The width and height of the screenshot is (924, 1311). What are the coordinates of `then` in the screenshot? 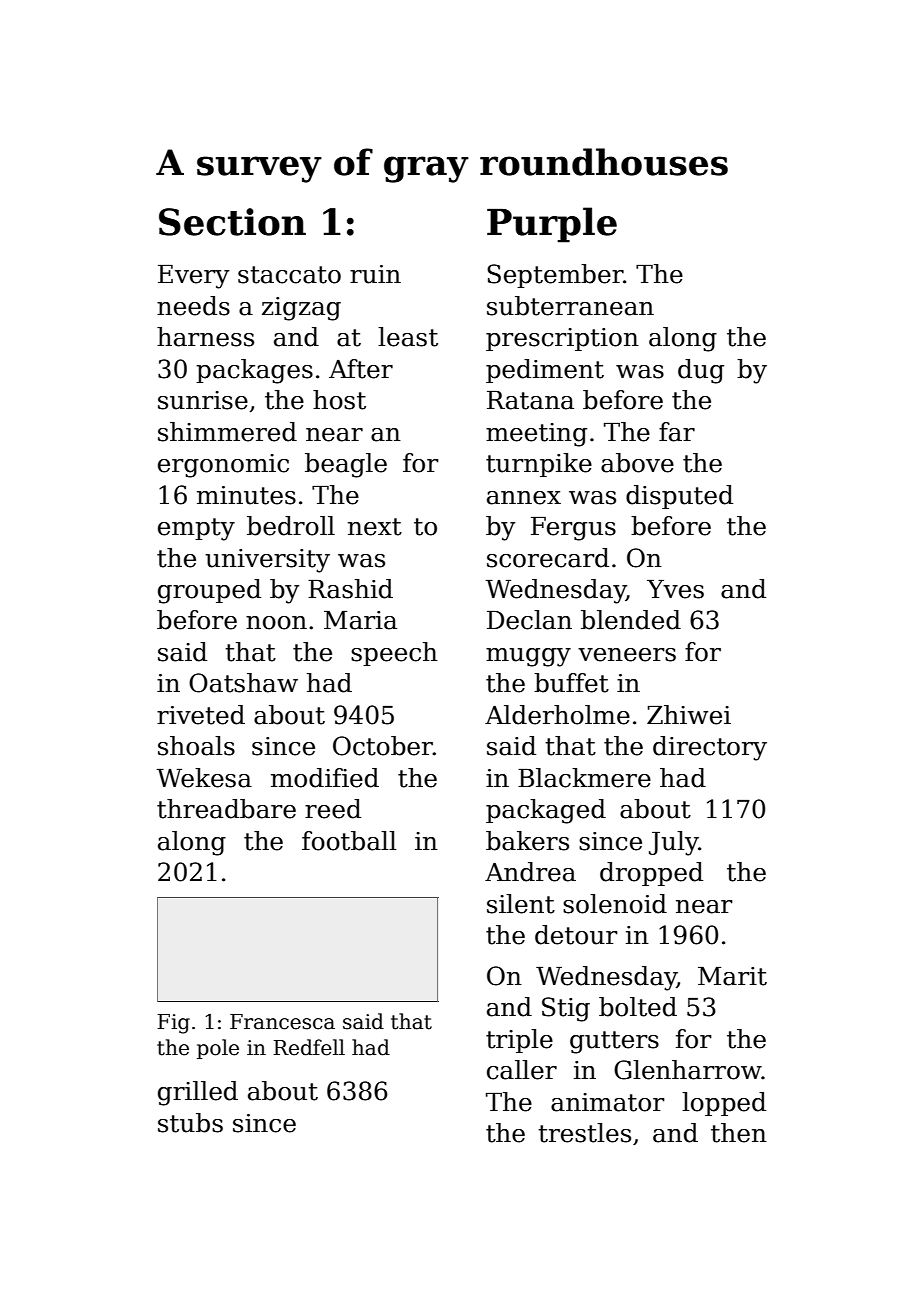 It's located at (739, 1133).
